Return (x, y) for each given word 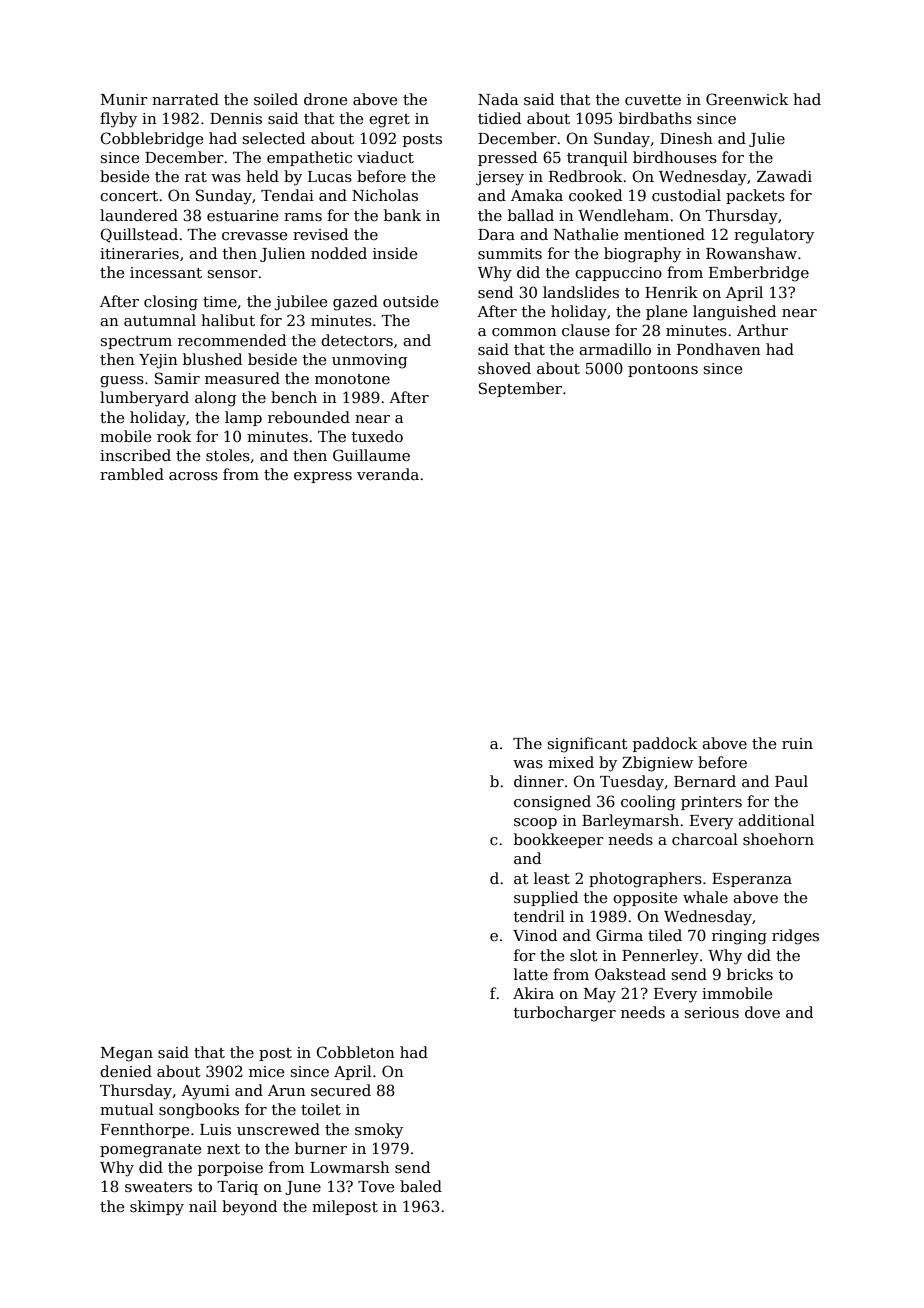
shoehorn (778, 839)
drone (325, 99)
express (323, 477)
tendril (539, 916)
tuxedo (377, 436)
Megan (127, 1054)
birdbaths (655, 118)
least (552, 878)
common (524, 332)
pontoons (663, 370)
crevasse (254, 236)
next (223, 1149)
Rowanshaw (751, 253)
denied (126, 1071)
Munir (124, 99)
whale (705, 897)
